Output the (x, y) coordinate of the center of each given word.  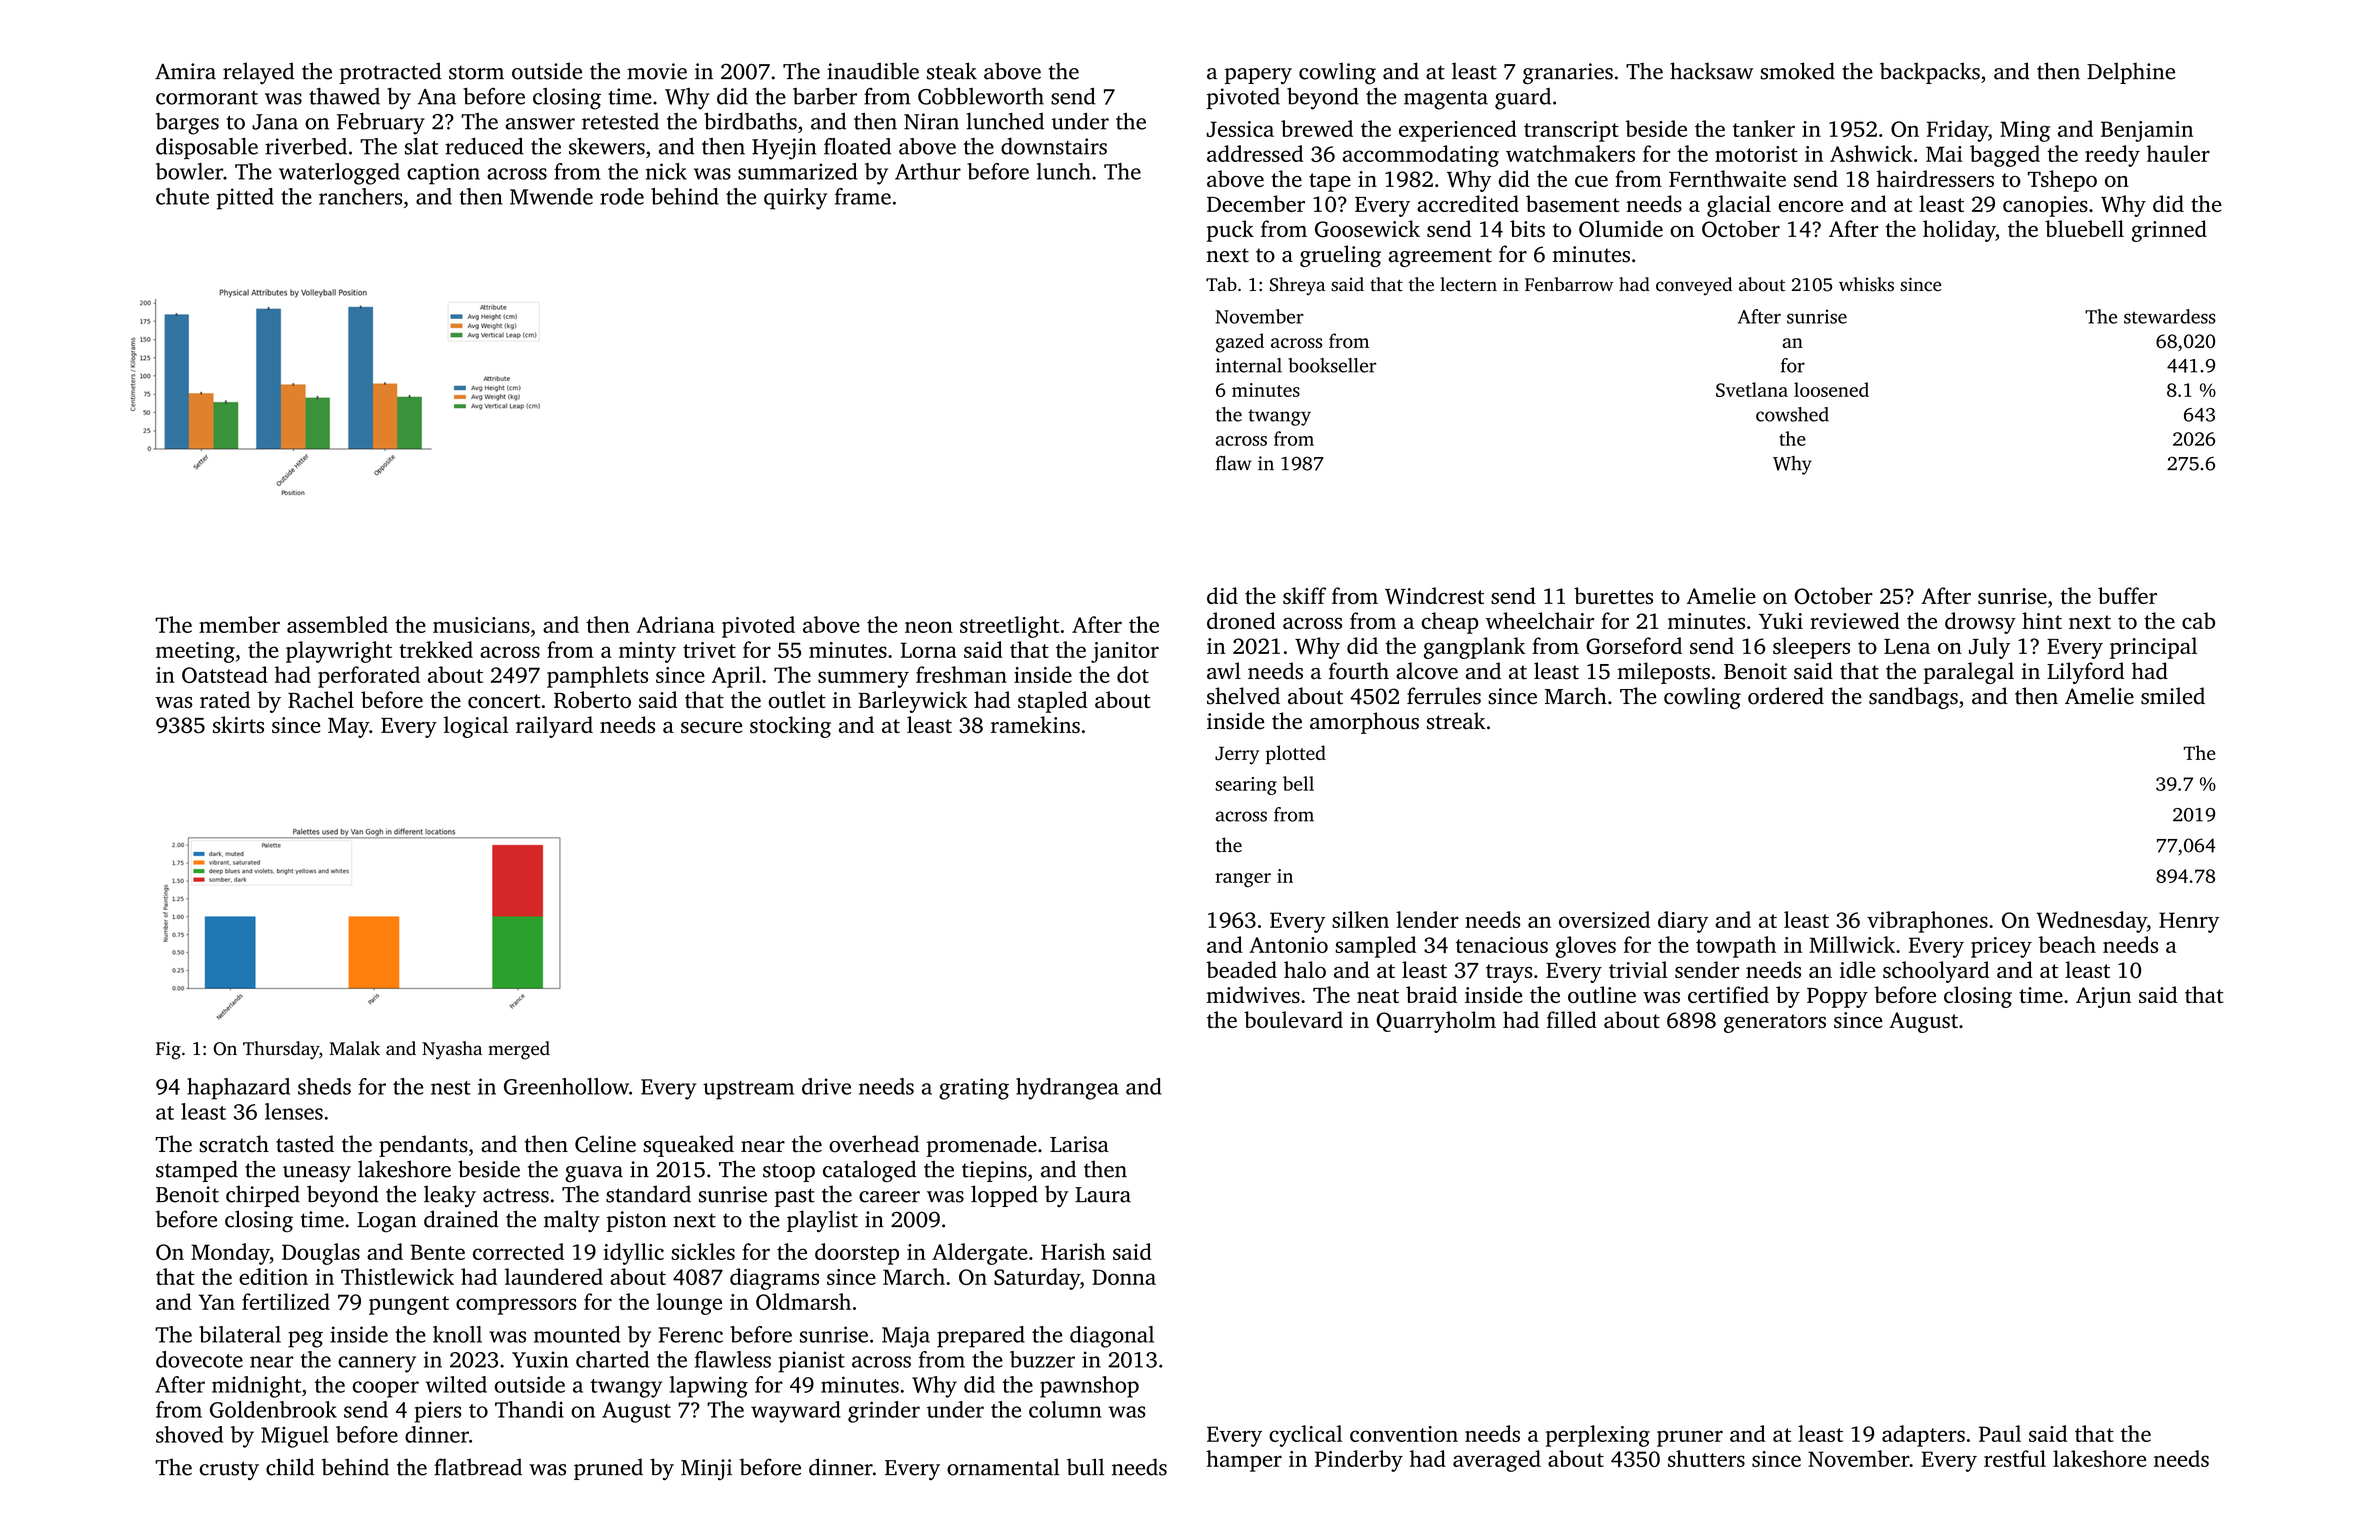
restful (2015, 1458)
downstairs (1054, 146)
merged (519, 1050)
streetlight (1010, 627)
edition (273, 1276)
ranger (1243, 880)
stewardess (2170, 316)
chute (182, 196)
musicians (481, 625)
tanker (1764, 128)
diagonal (1112, 1337)
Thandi (529, 1409)
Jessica (1240, 129)
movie (657, 71)
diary (1683, 922)
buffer (2127, 595)
